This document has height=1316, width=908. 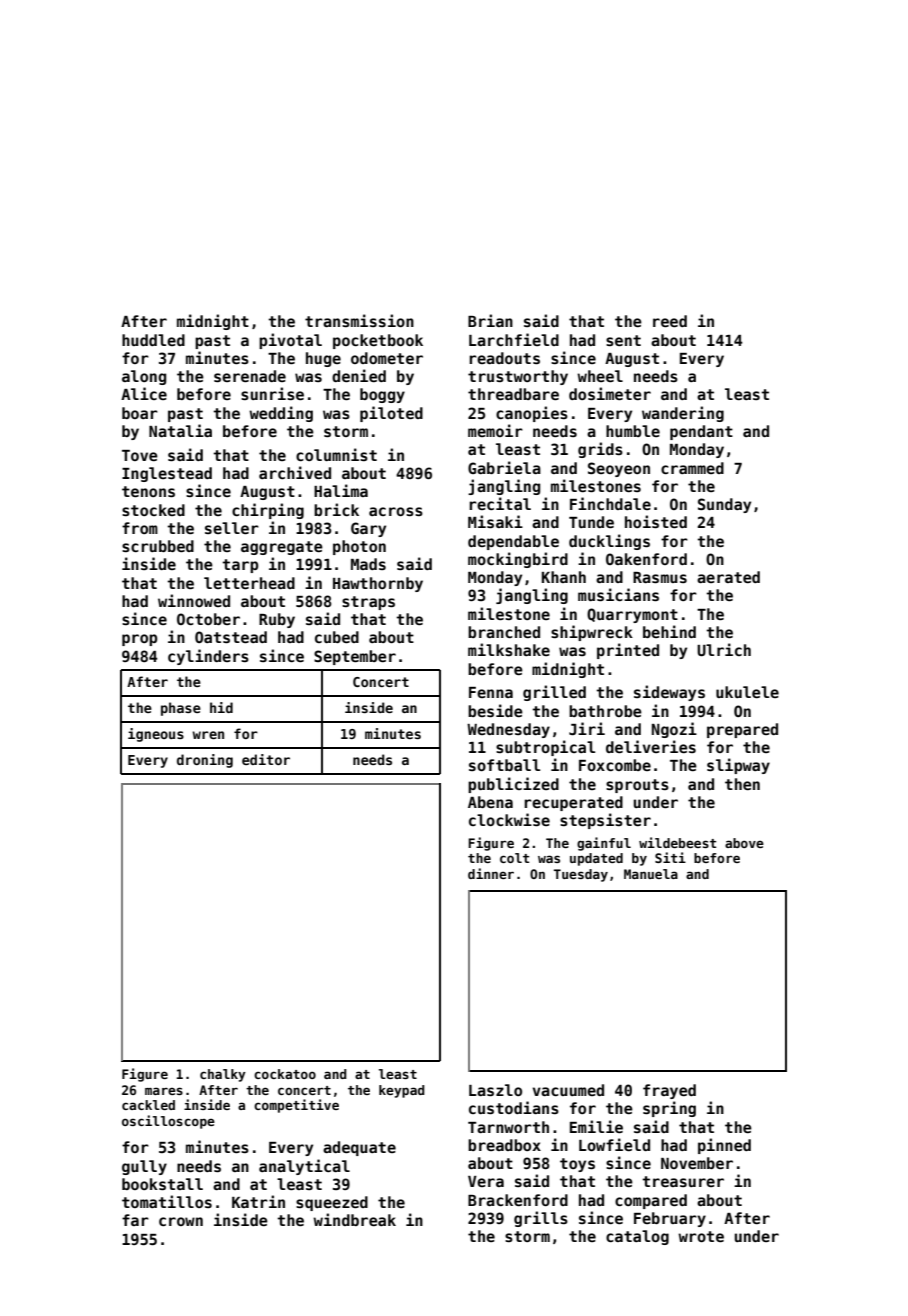 I want to click on reed, so click(x=670, y=321).
